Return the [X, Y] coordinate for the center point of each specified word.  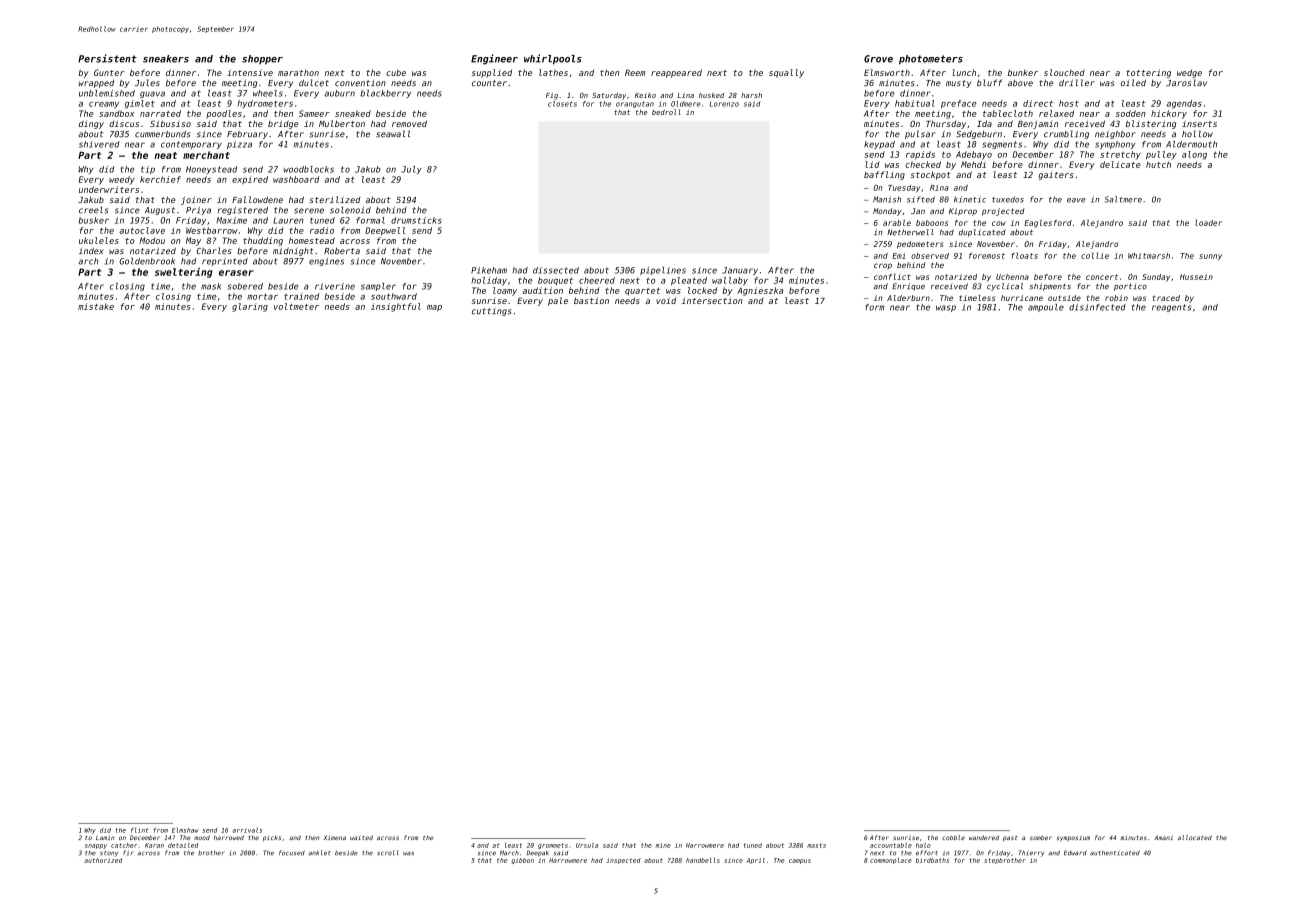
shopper [262, 60]
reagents [1171, 308]
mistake [96, 306]
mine [663, 846]
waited [361, 837]
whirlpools [553, 59]
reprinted [225, 262]
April [755, 861]
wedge [1189, 73]
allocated [1195, 837]
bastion [591, 300]
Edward [1075, 853]
